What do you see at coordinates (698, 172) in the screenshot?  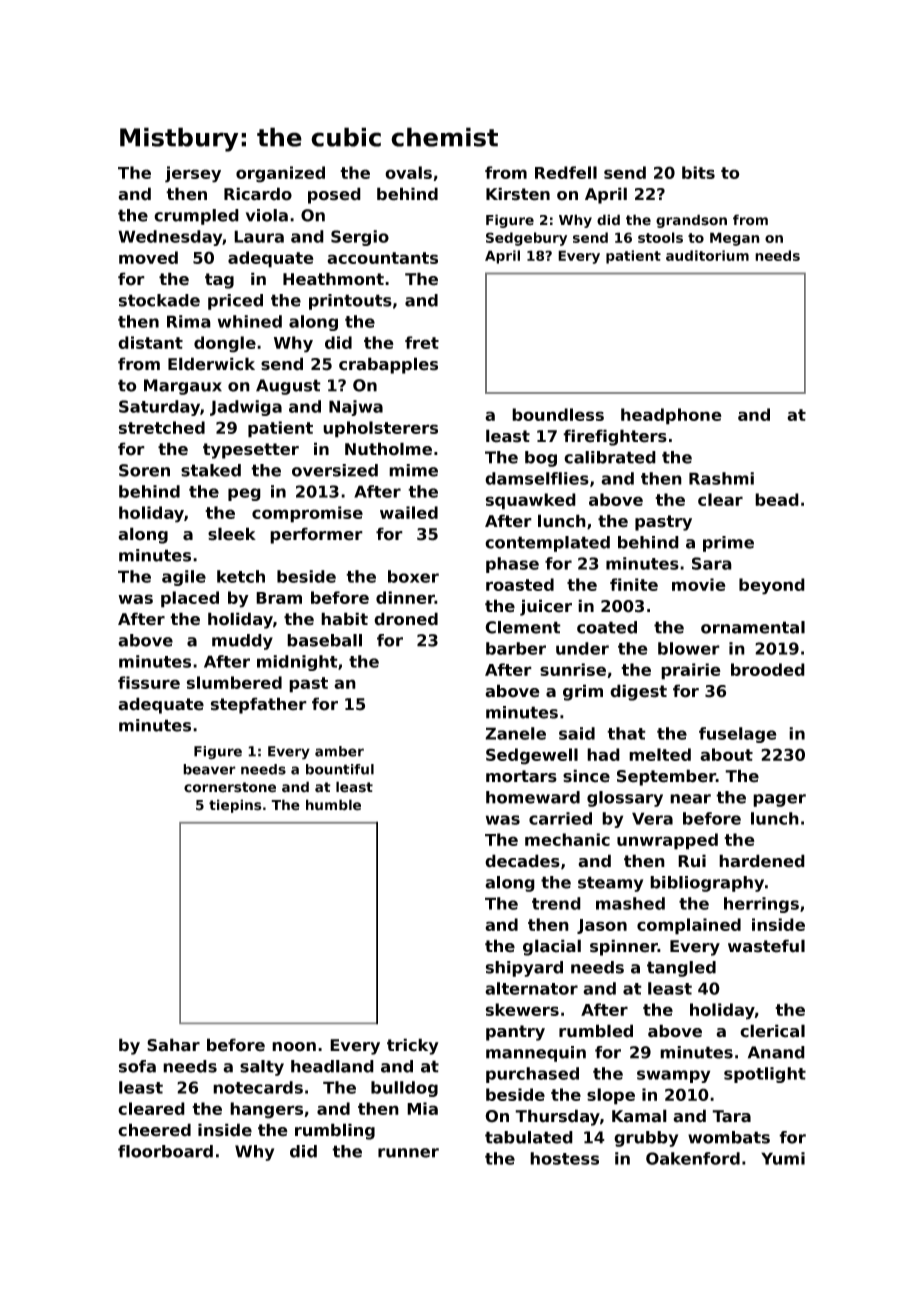 I see `bits` at bounding box center [698, 172].
